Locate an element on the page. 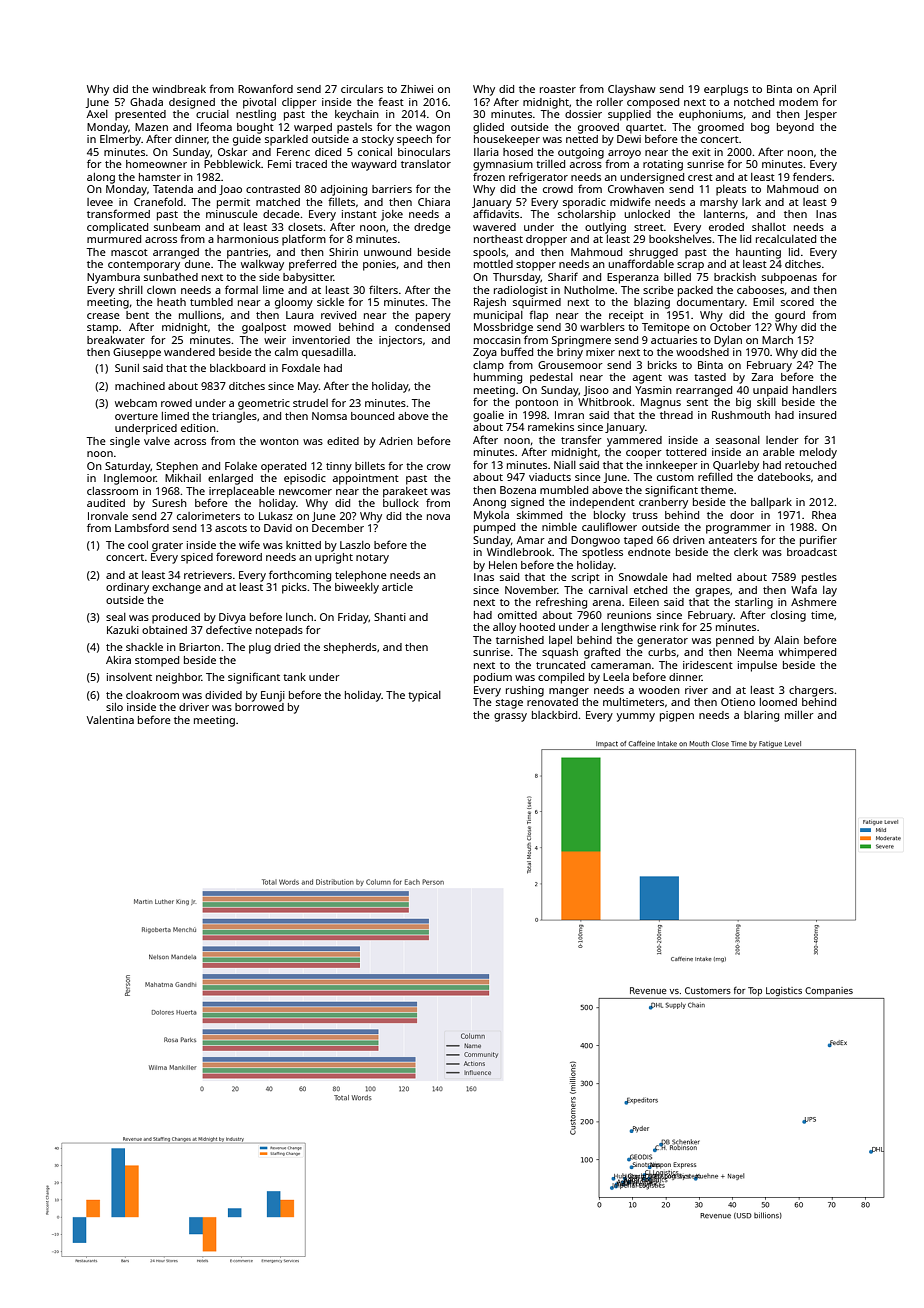 The image size is (924, 1308). homeowner is located at coordinates (156, 164).
